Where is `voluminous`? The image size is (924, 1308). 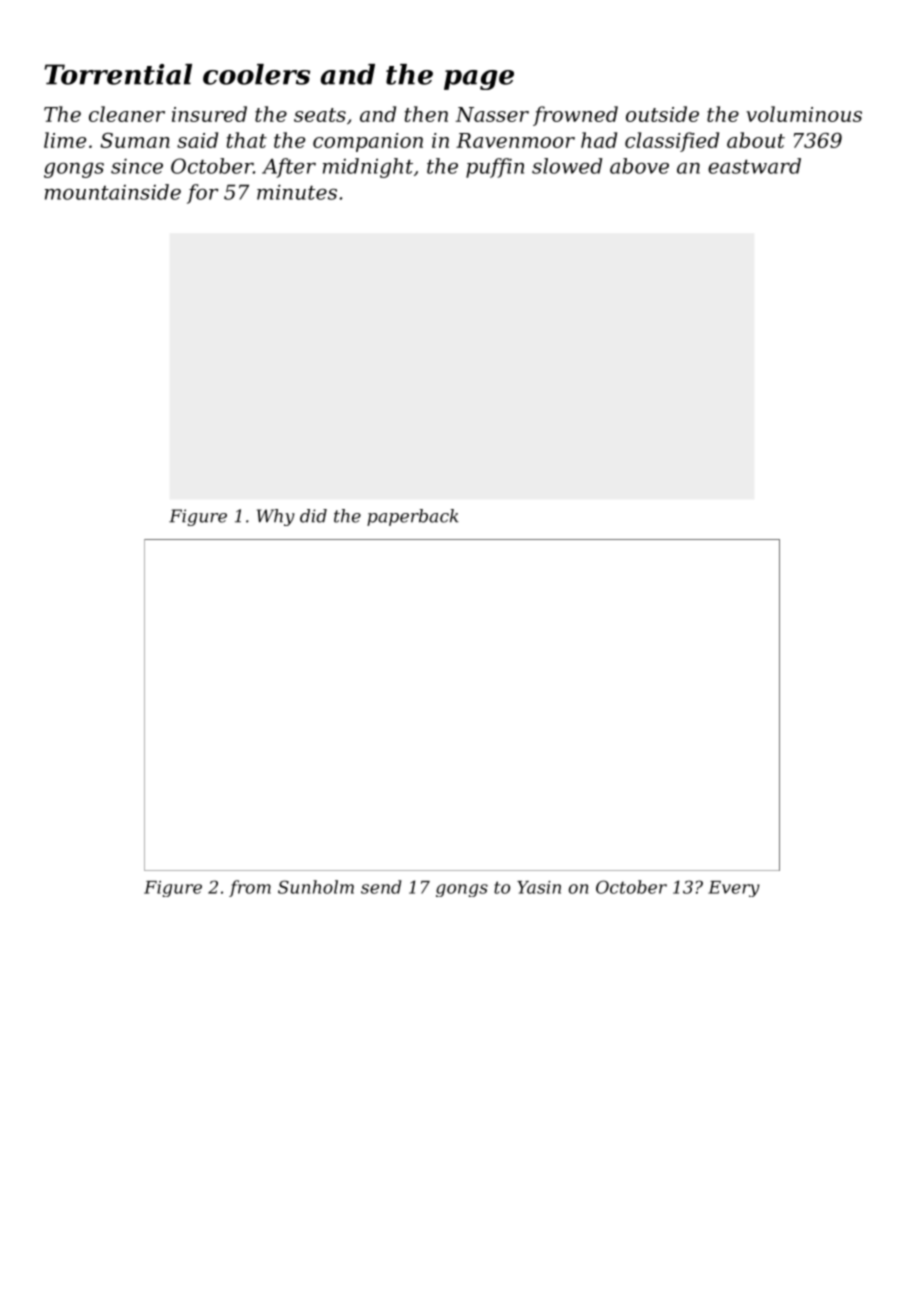
voluminous is located at coordinates (804, 114).
